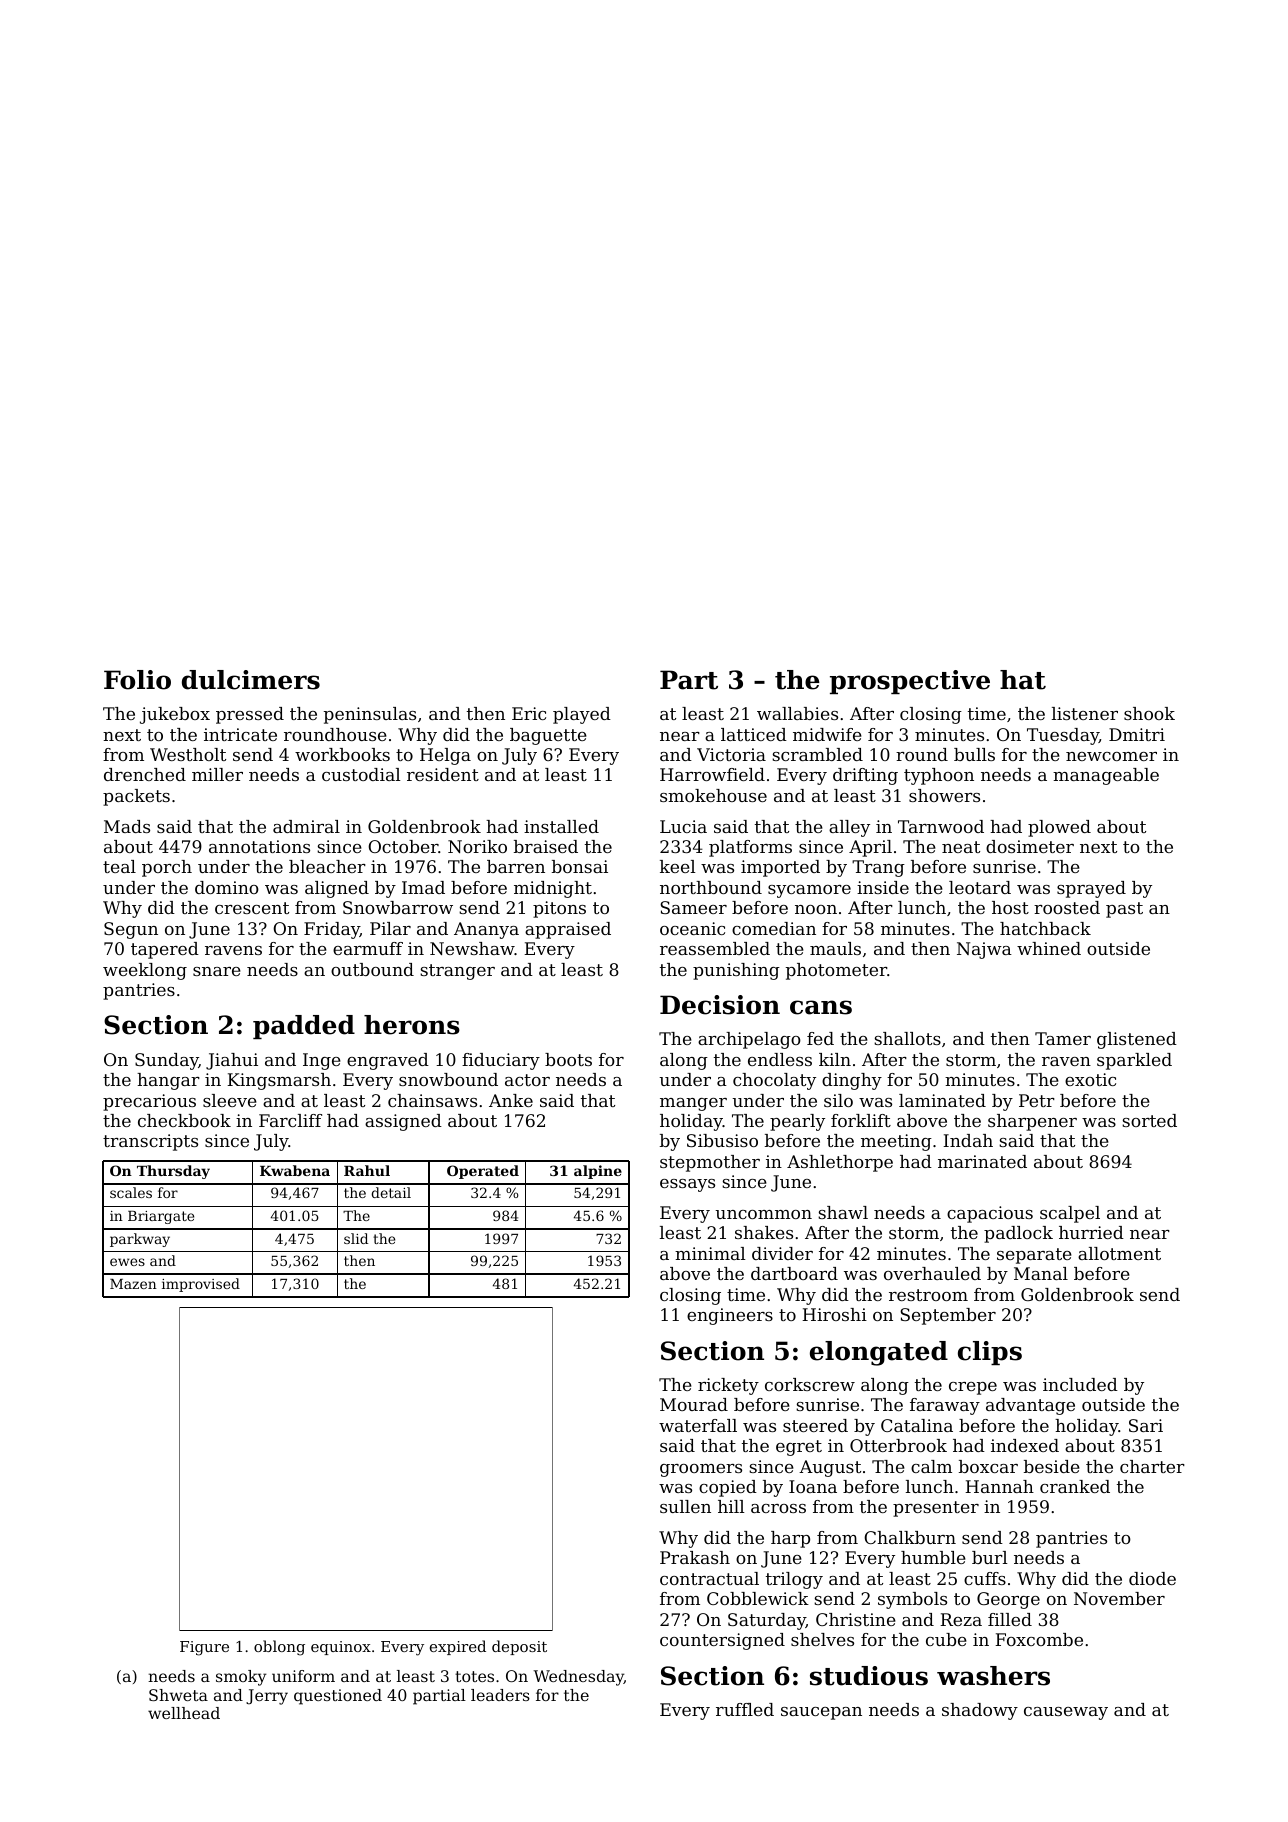  I want to click on sprayed, so click(1091, 889).
